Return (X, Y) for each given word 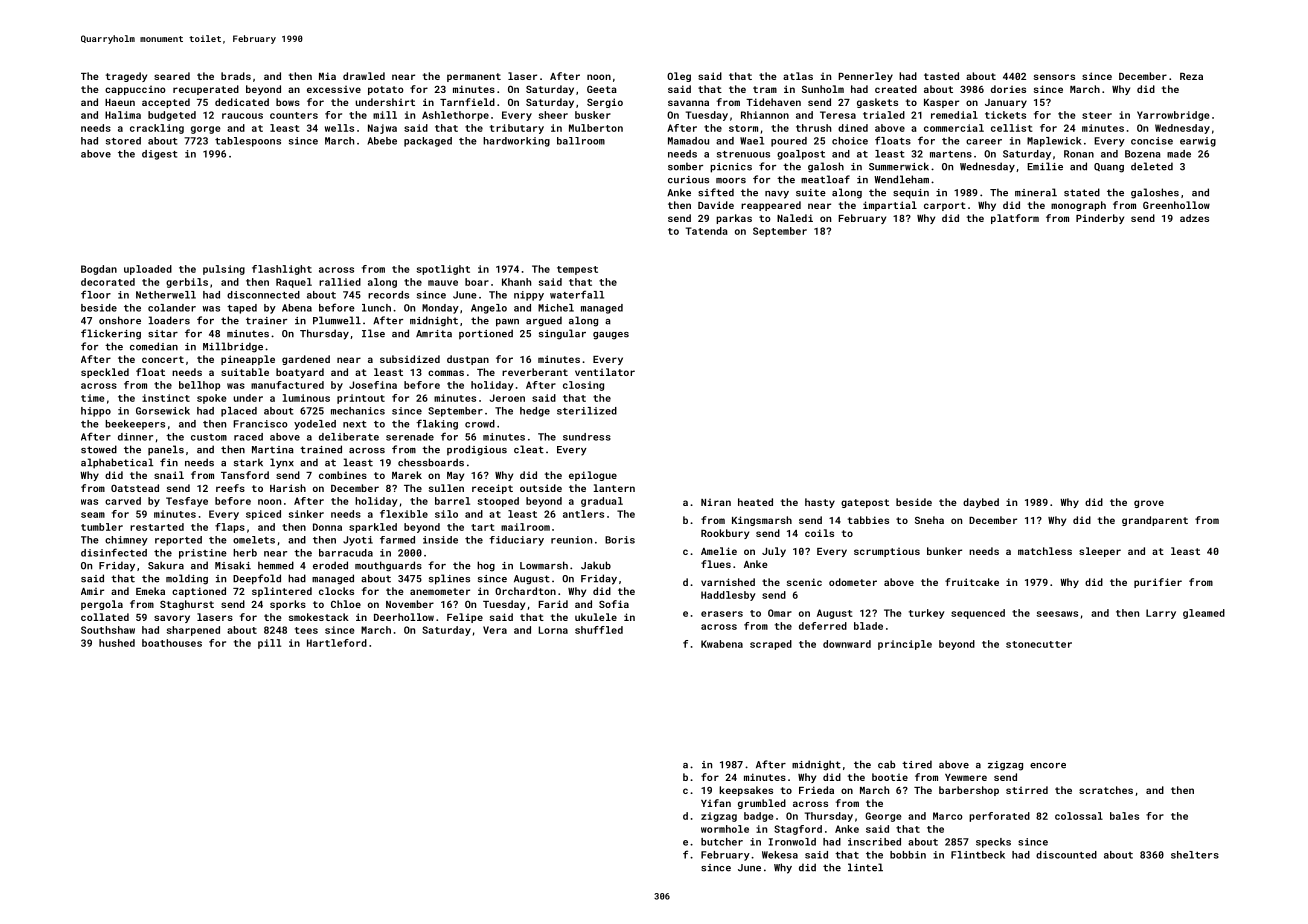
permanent (474, 77)
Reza (1191, 76)
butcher (722, 842)
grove (1149, 504)
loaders (169, 320)
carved (123, 501)
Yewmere (966, 777)
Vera (495, 630)
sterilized (587, 411)
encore (1048, 766)
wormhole (725, 829)
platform (1015, 219)
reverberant (535, 372)
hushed (117, 643)
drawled (364, 76)
